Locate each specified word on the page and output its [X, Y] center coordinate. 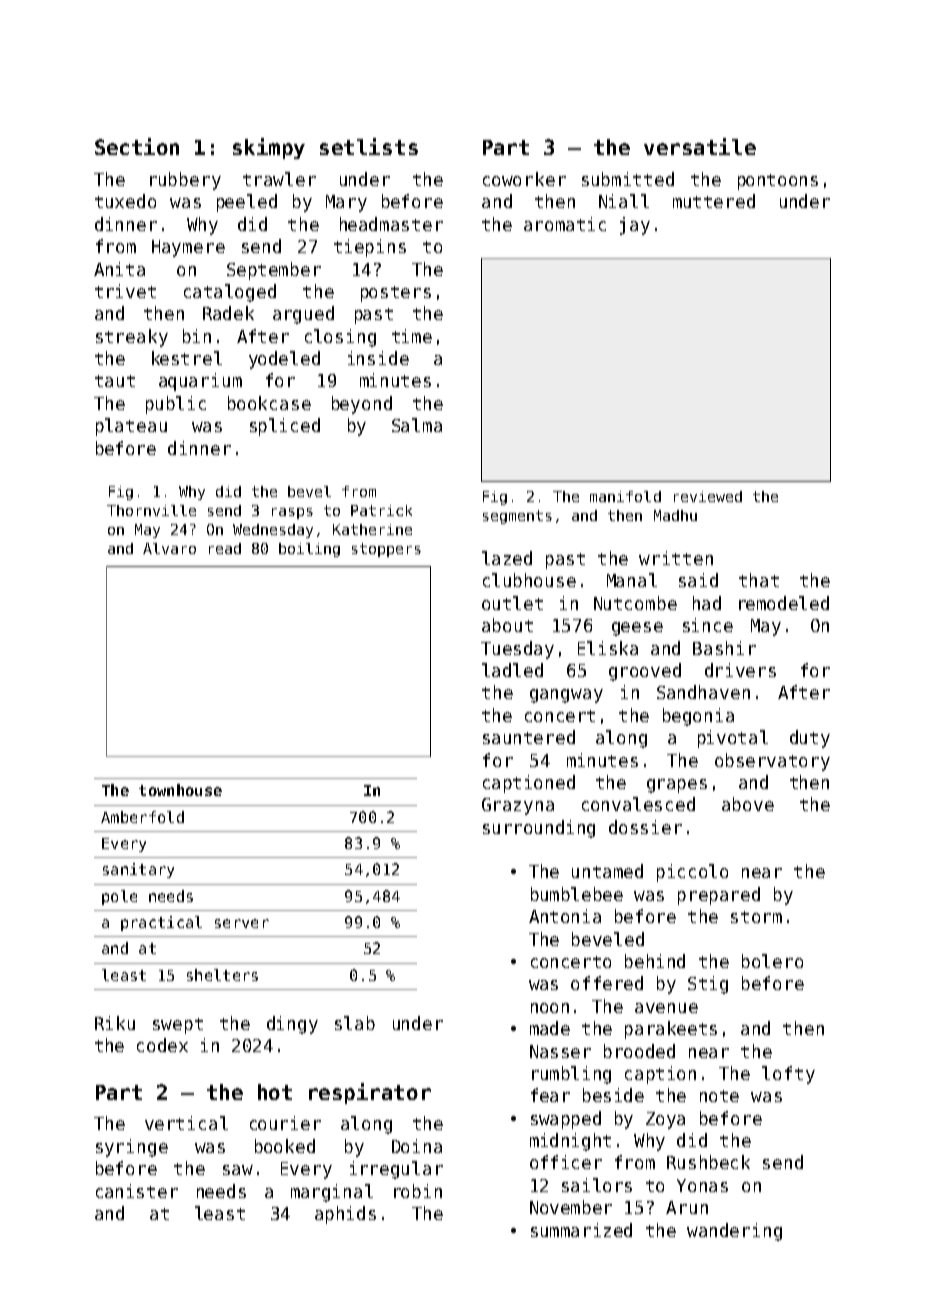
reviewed [708, 496]
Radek [228, 313]
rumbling [571, 1075]
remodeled [784, 603]
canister [137, 1191]
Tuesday [517, 650]
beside [613, 1095]
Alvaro [169, 548]
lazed [507, 558]
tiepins [370, 248]
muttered [714, 201]
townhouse [180, 790]
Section [137, 146]
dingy [292, 1025]
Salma [417, 425]
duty [810, 739]
